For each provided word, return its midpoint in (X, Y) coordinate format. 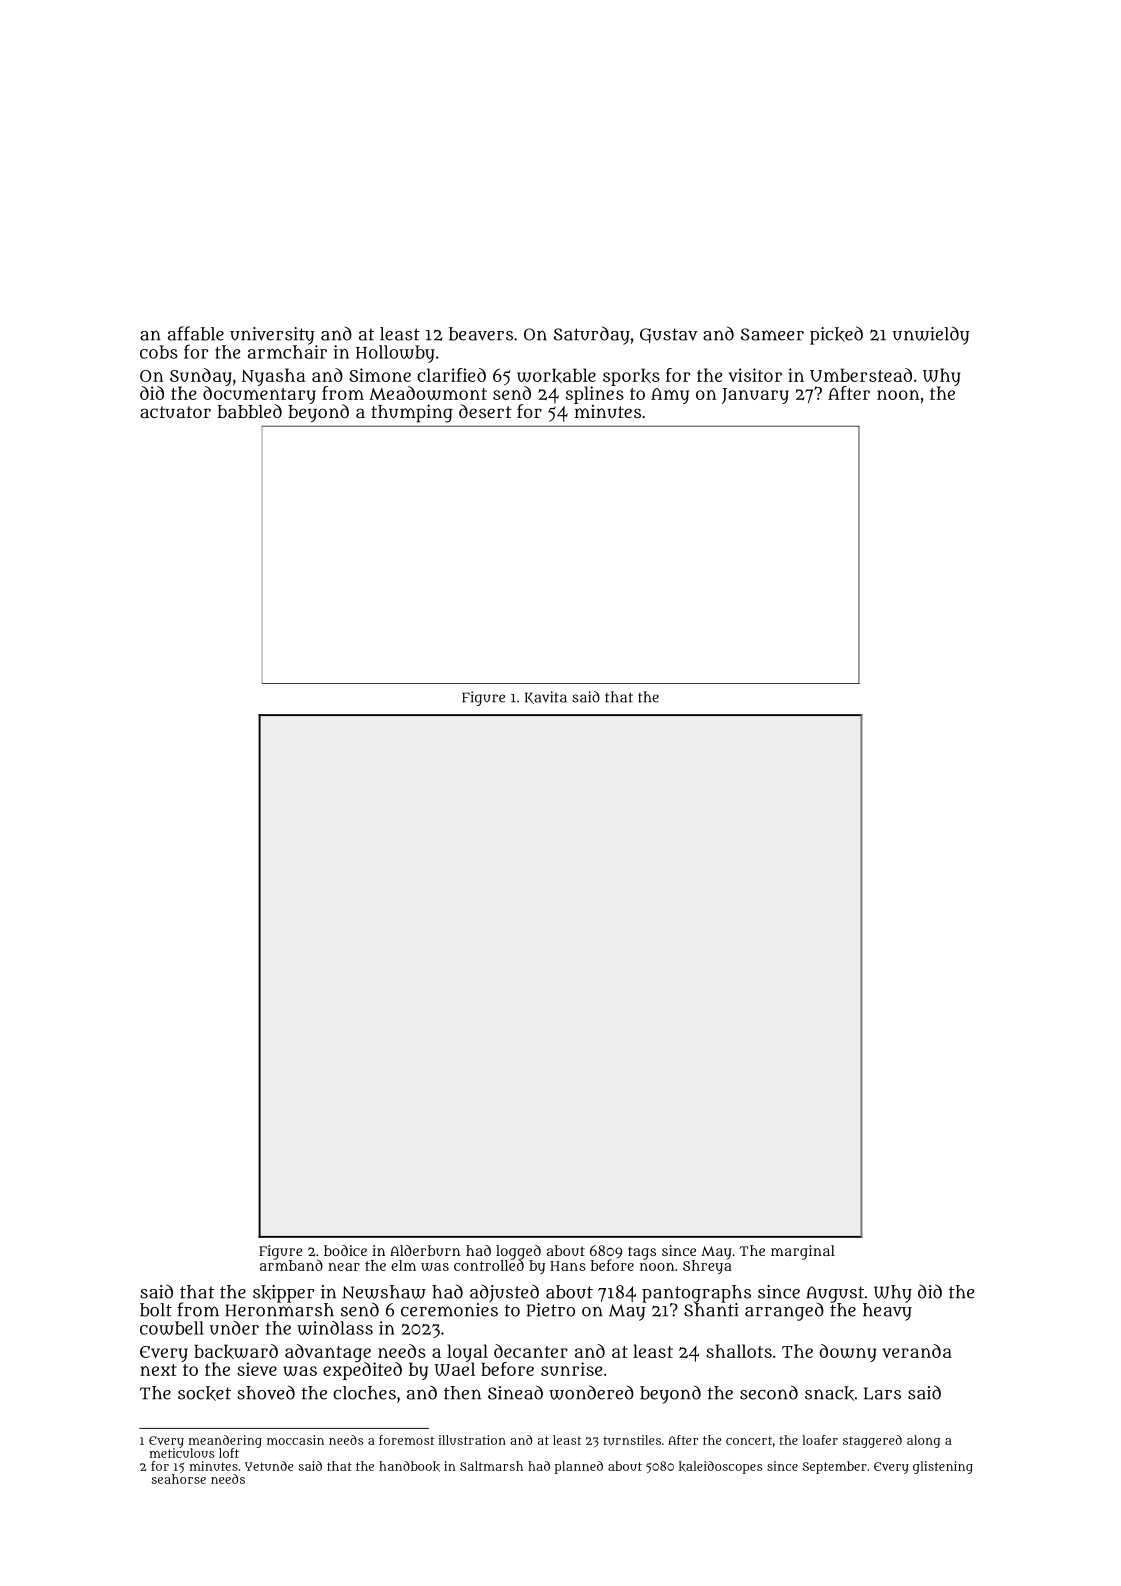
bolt (156, 1310)
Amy (670, 396)
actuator (175, 412)
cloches (364, 1393)
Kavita (546, 697)
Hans (568, 1266)
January (755, 396)
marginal (803, 1252)
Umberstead (861, 375)
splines (595, 395)
